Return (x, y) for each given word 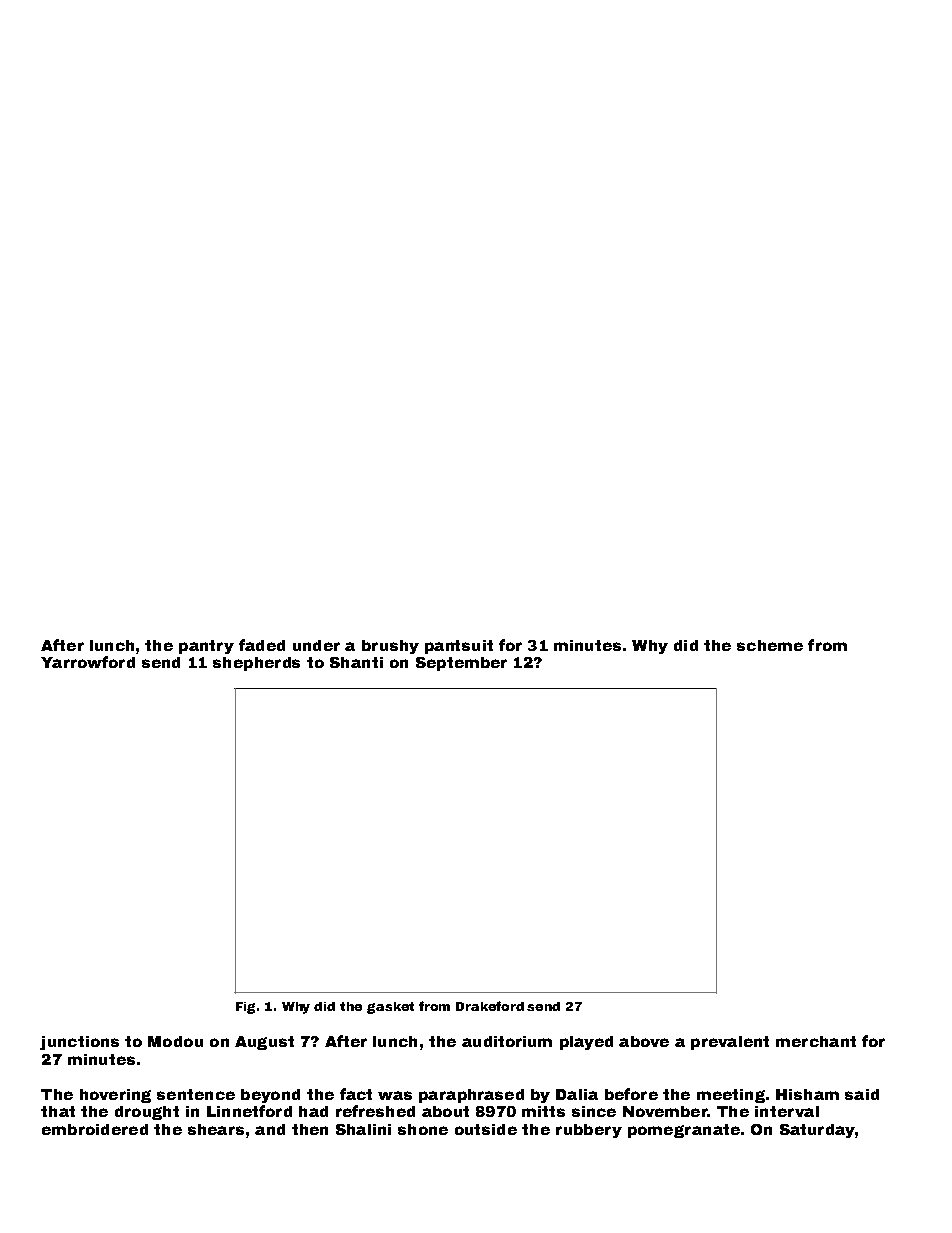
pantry (206, 647)
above (644, 1041)
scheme (770, 645)
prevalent (730, 1043)
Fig (245, 1008)
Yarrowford (88, 662)
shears (216, 1129)
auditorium (507, 1041)
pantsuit (459, 647)
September (461, 664)
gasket (390, 1008)
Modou (175, 1041)
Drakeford (490, 1006)
